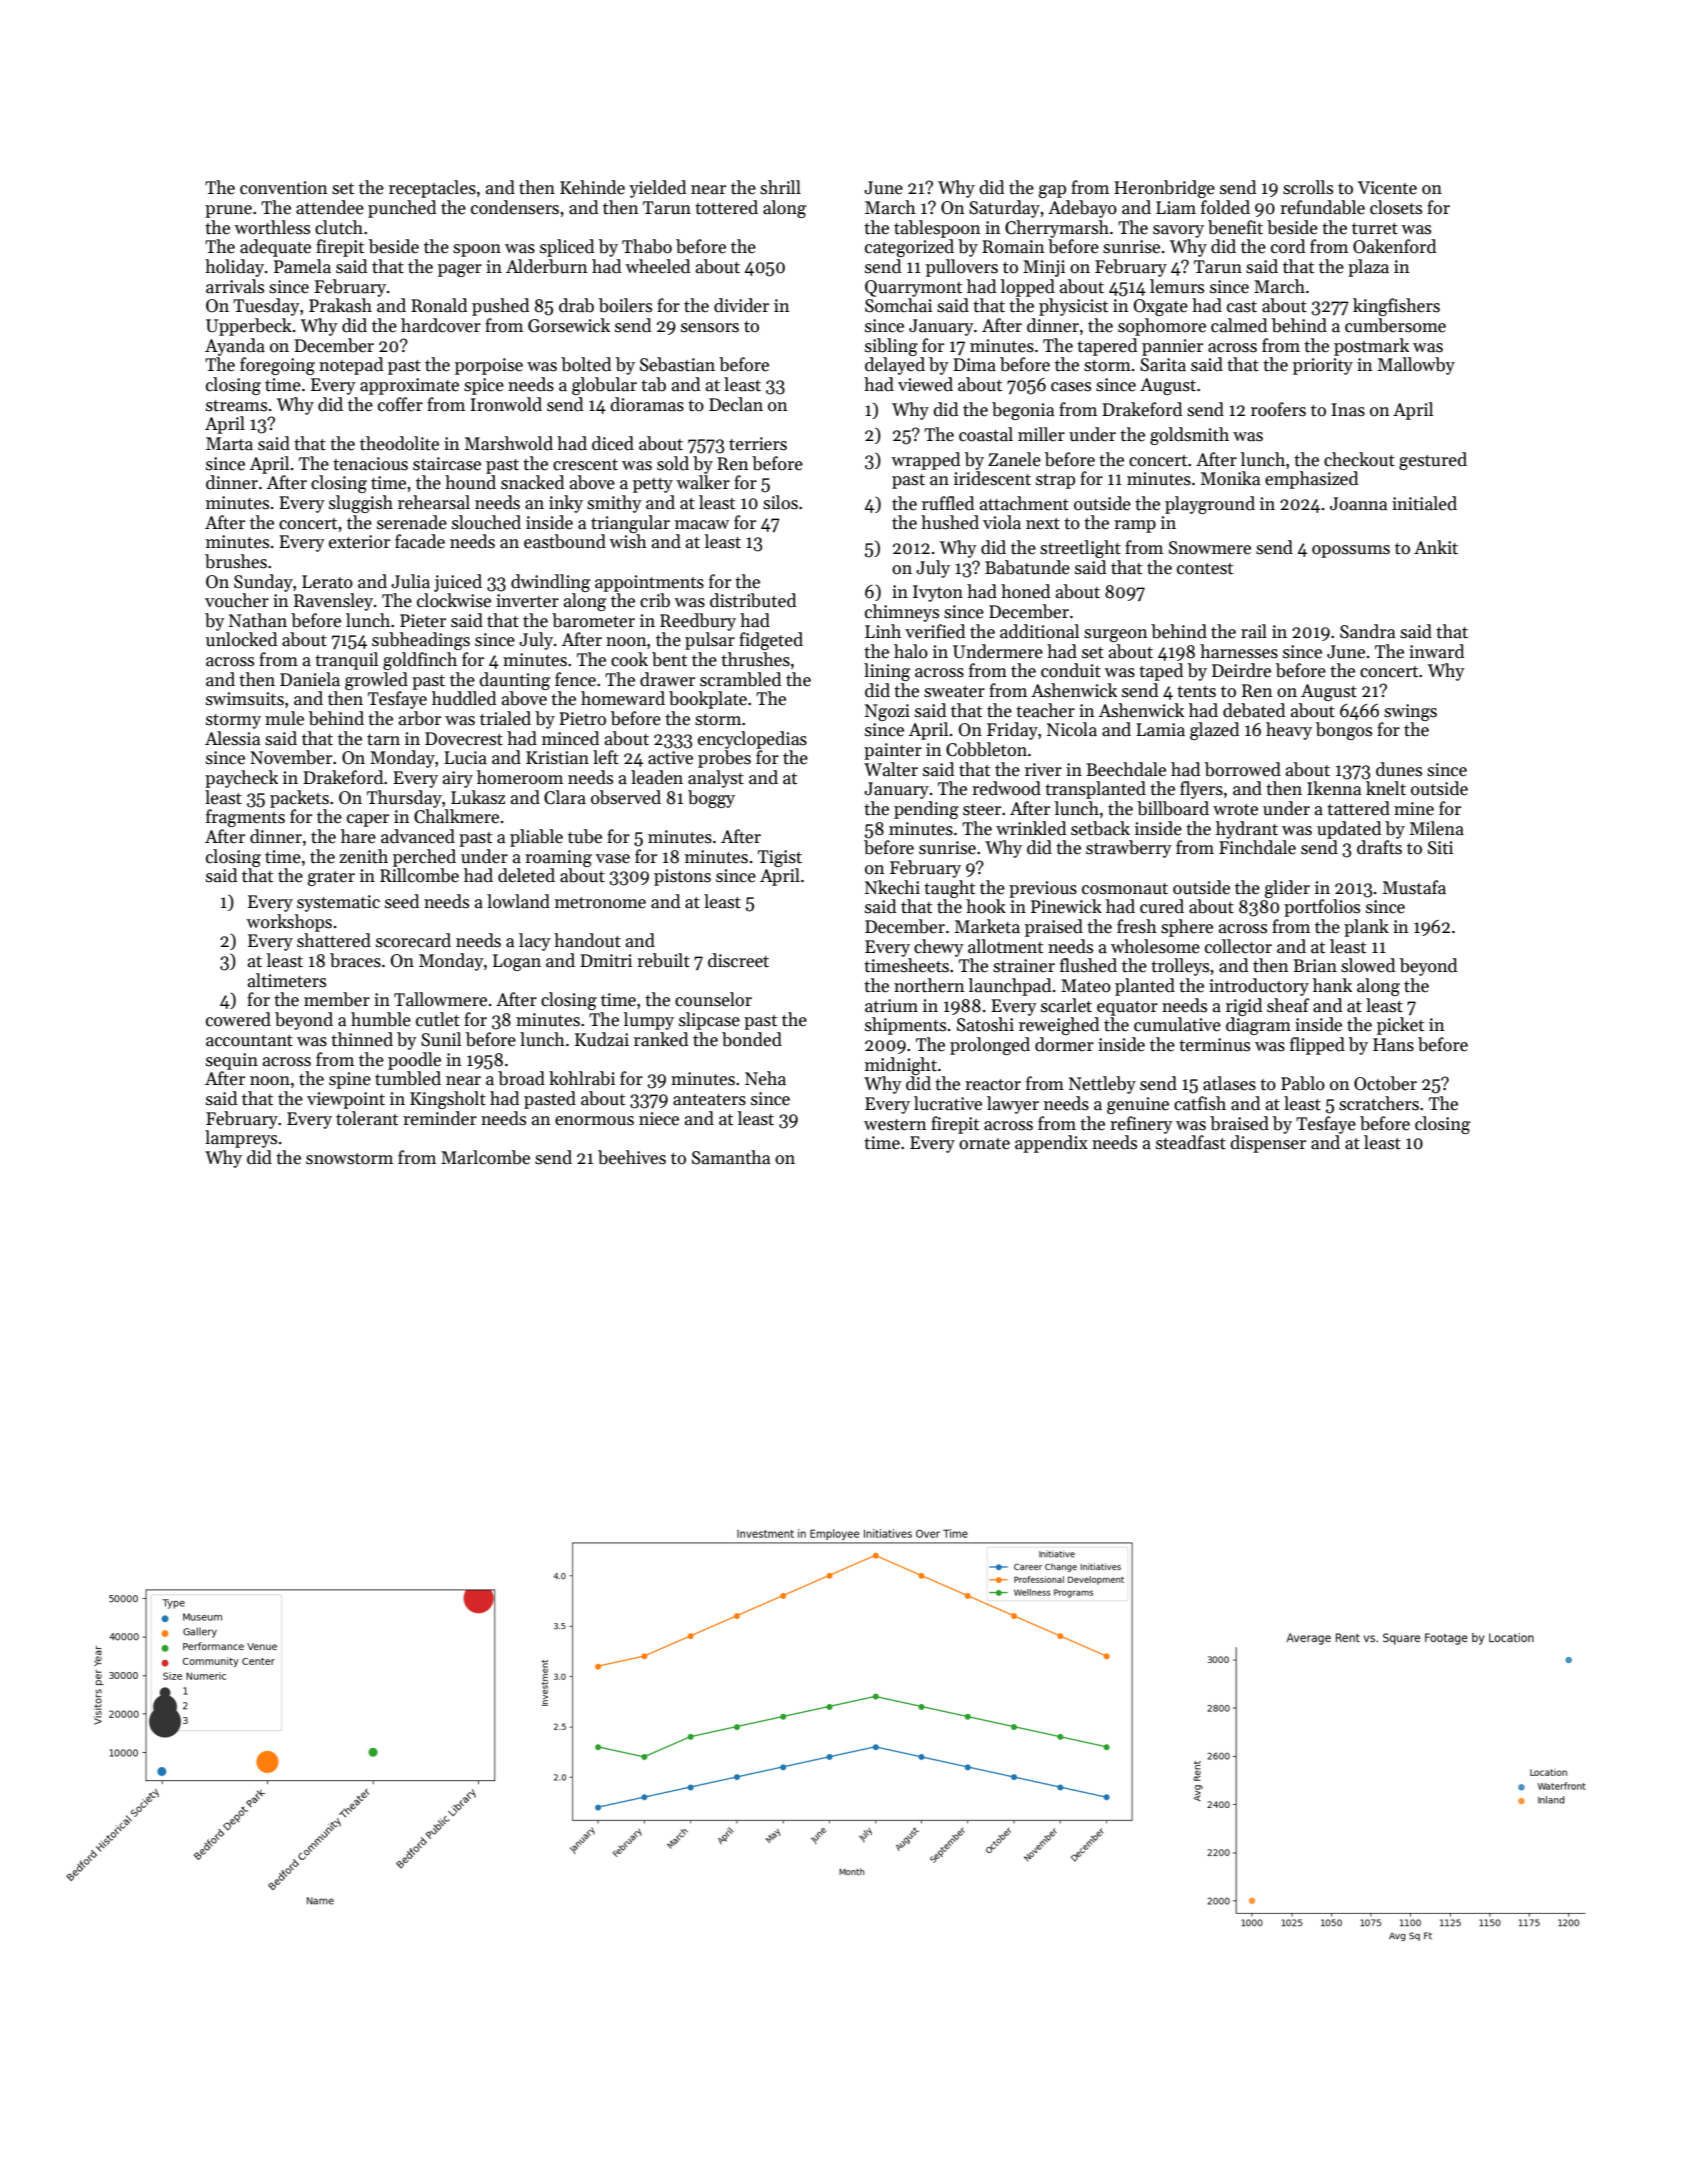 The width and height of the screenshot is (1683, 2178). I want to click on eastbound, so click(565, 541).
